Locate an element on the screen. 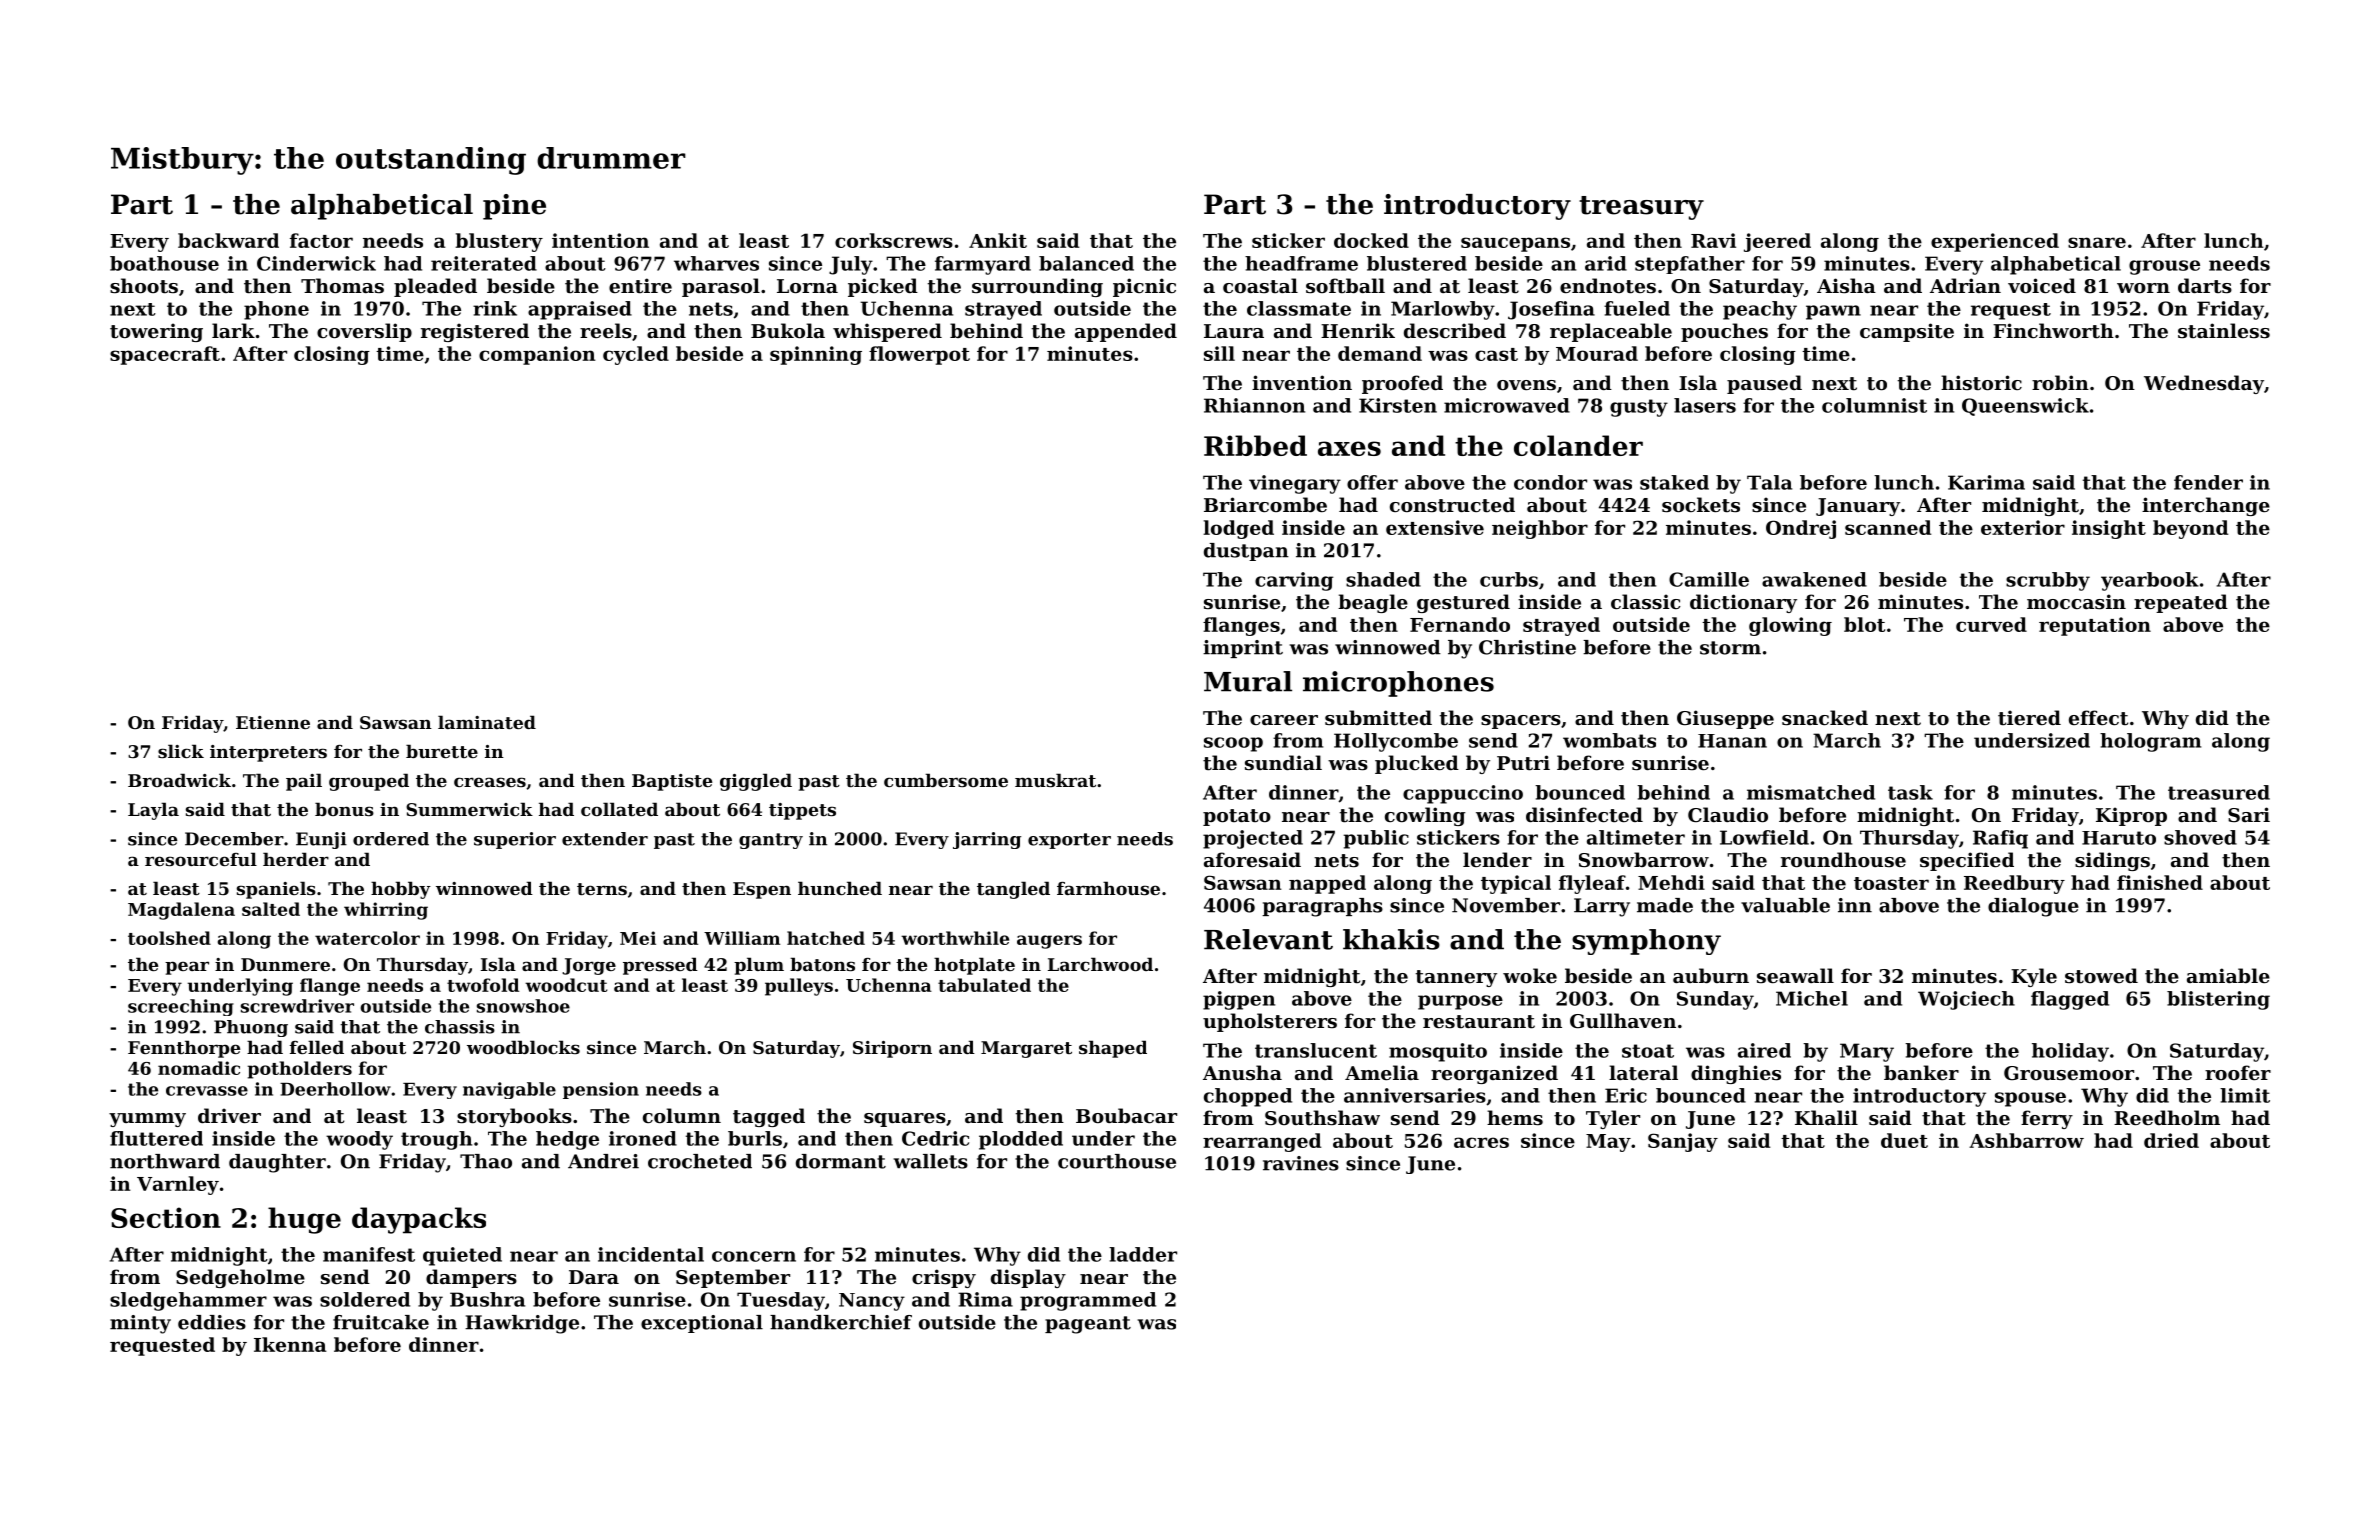 The width and height of the screenshot is (2380, 1540). pageant is located at coordinates (1088, 1325).
